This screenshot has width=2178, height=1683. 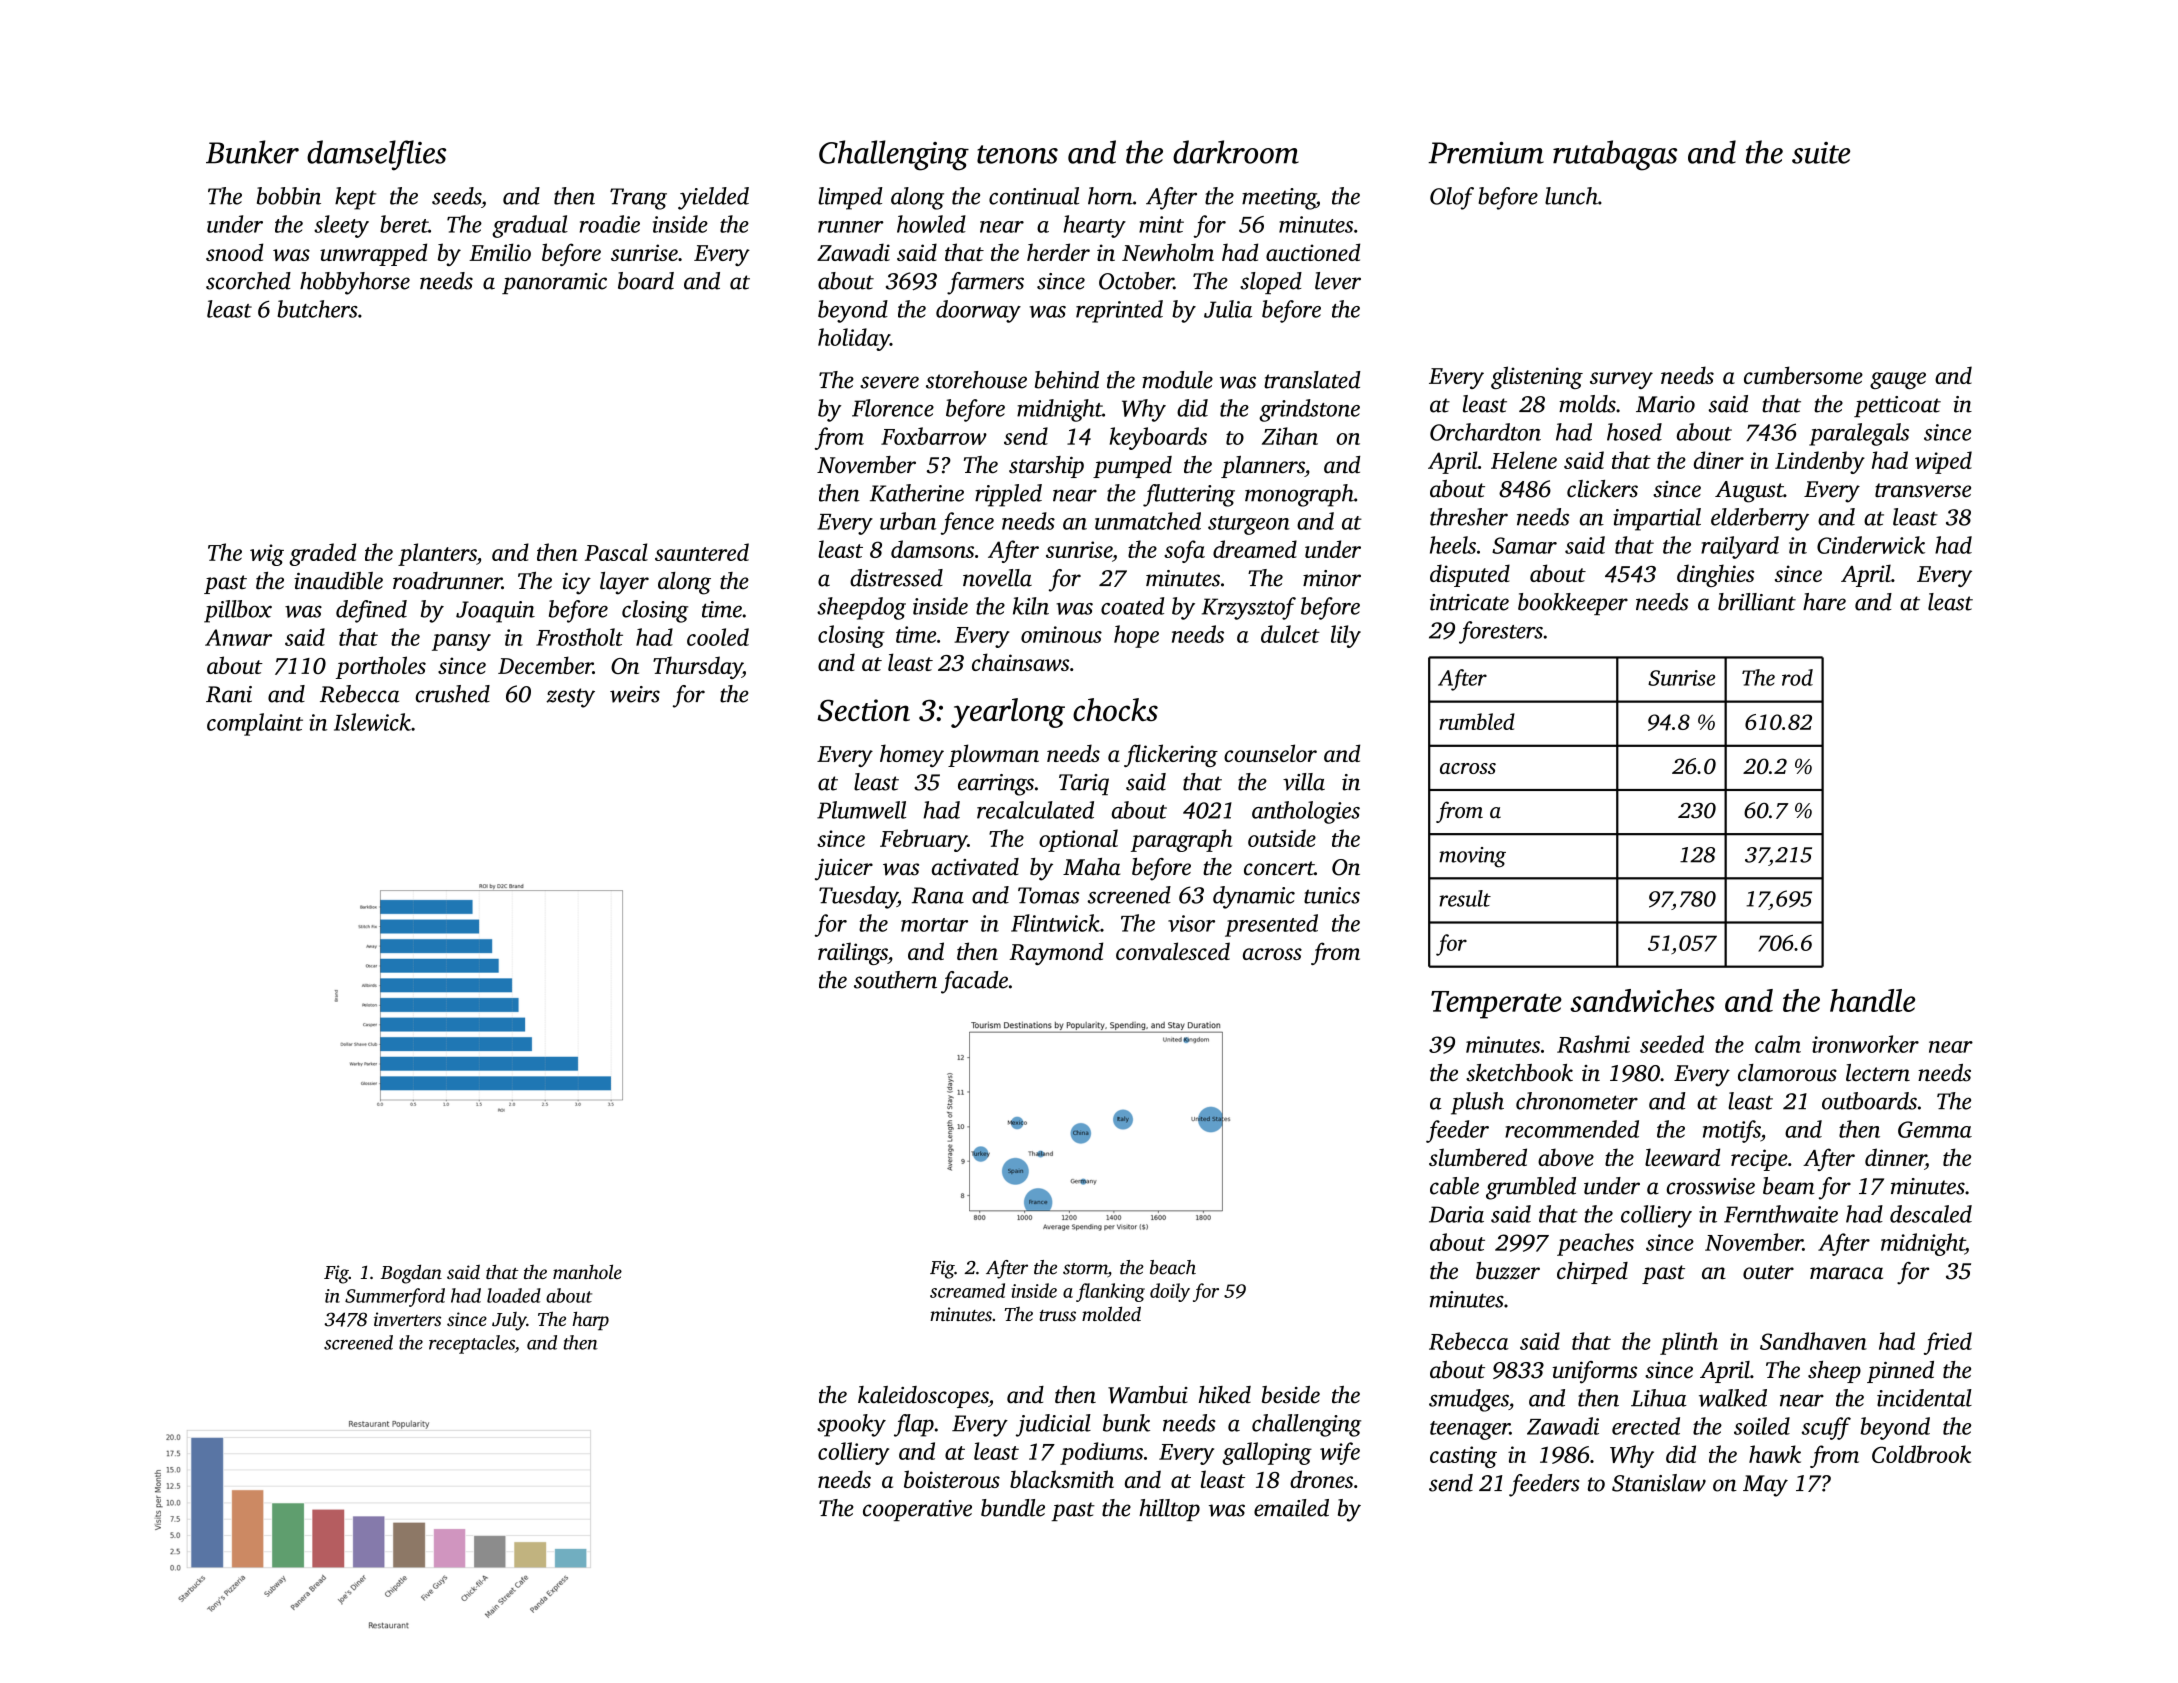 What do you see at coordinates (1454, 1186) in the screenshot?
I see `cable` at bounding box center [1454, 1186].
